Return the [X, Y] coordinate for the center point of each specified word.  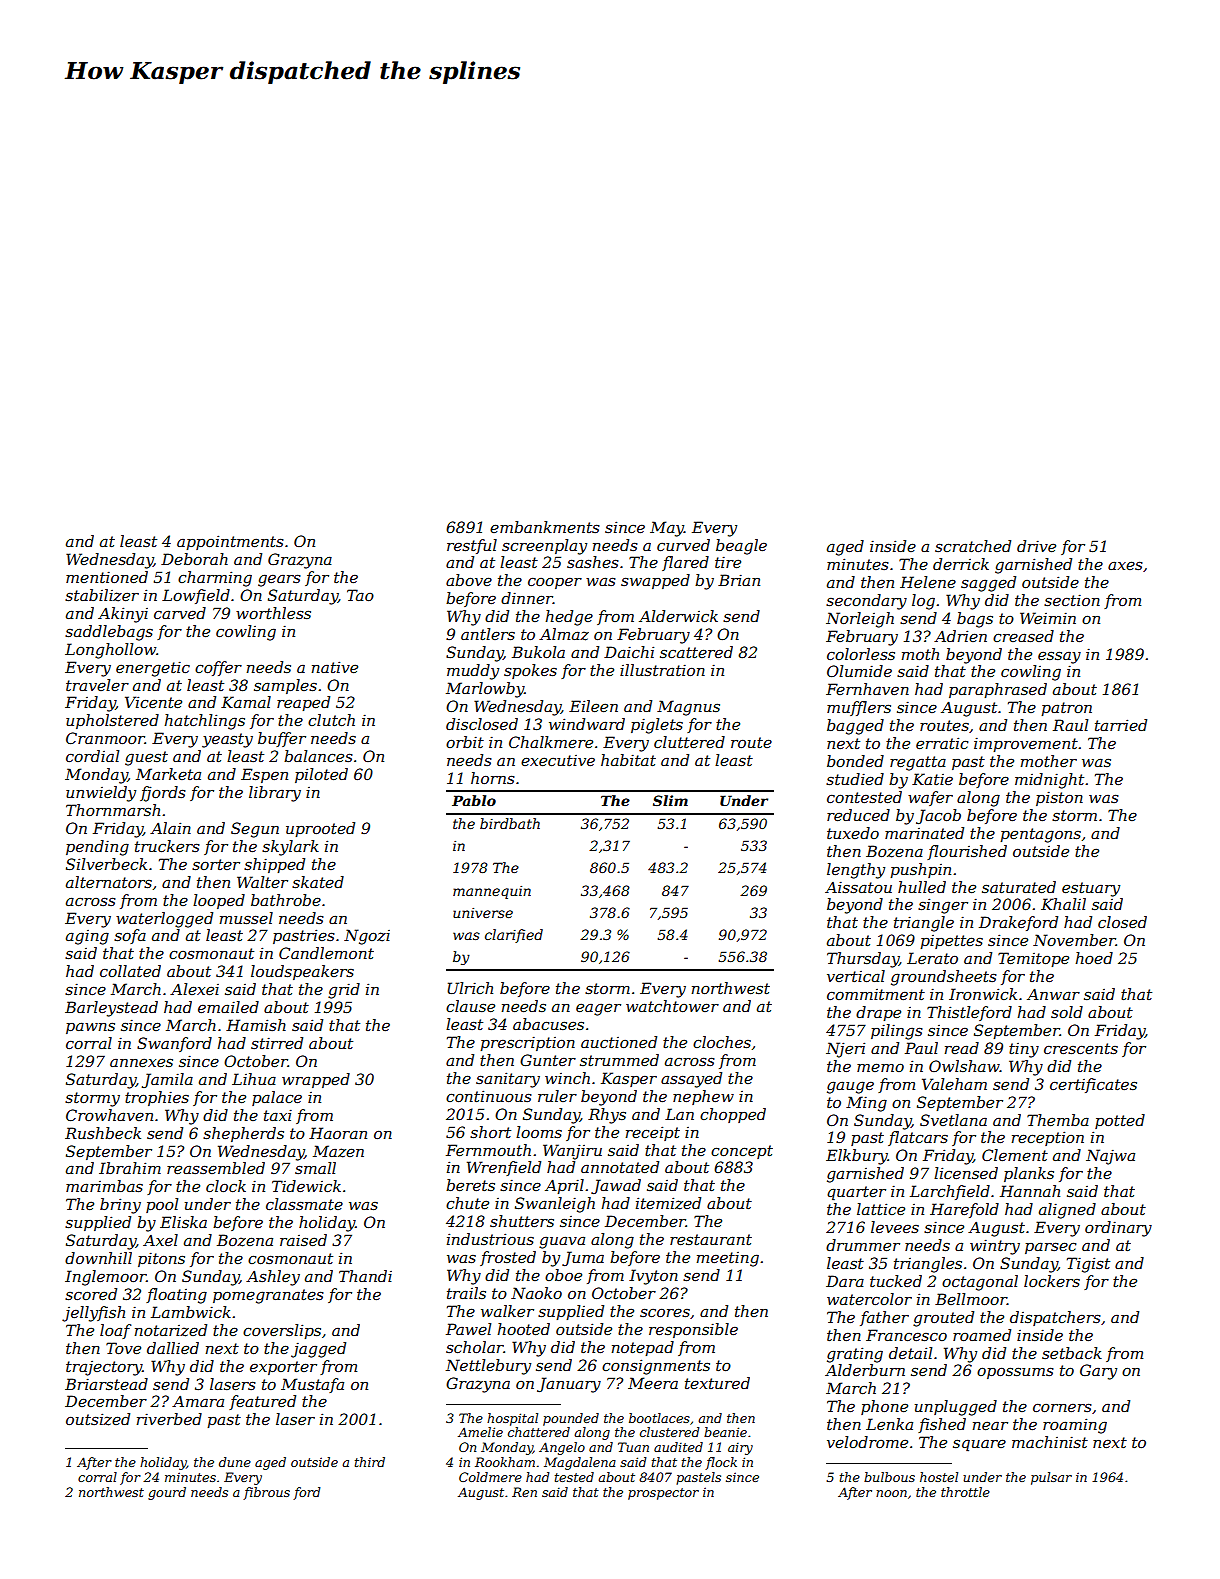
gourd [167, 1493]
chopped [733, 1115]
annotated [620, 1167]
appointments [230, 542]
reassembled [216, 1168]
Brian [739, 580]
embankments [545, 527]
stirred [277, 1043]
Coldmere [490, 1477]
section [1072, 600]
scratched [973, 546]
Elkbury [857, 1157]
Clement [1015, 1155]
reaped [303, 703]
